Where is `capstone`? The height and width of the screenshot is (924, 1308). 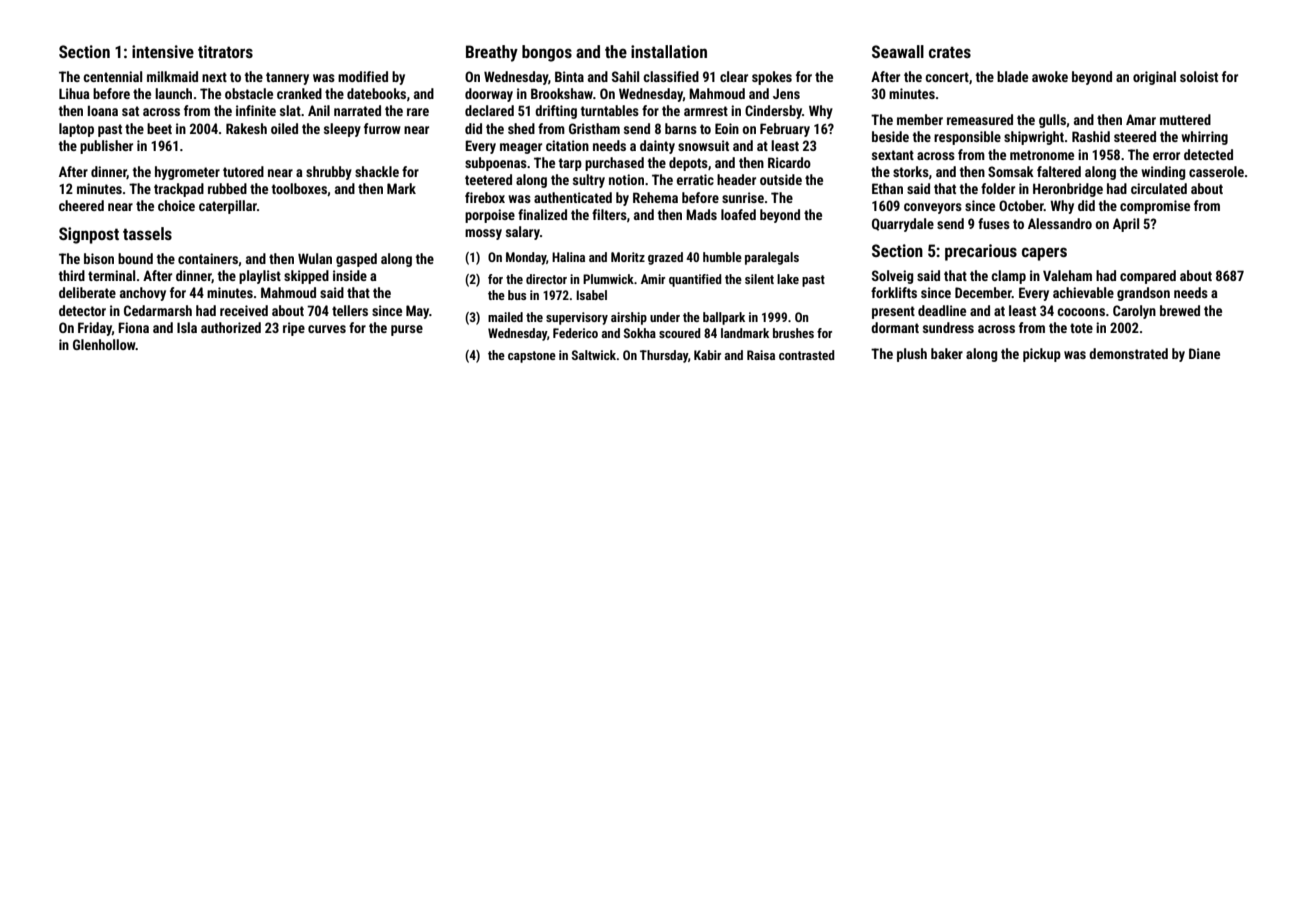 capstone is located at coordinates (532, 357).
